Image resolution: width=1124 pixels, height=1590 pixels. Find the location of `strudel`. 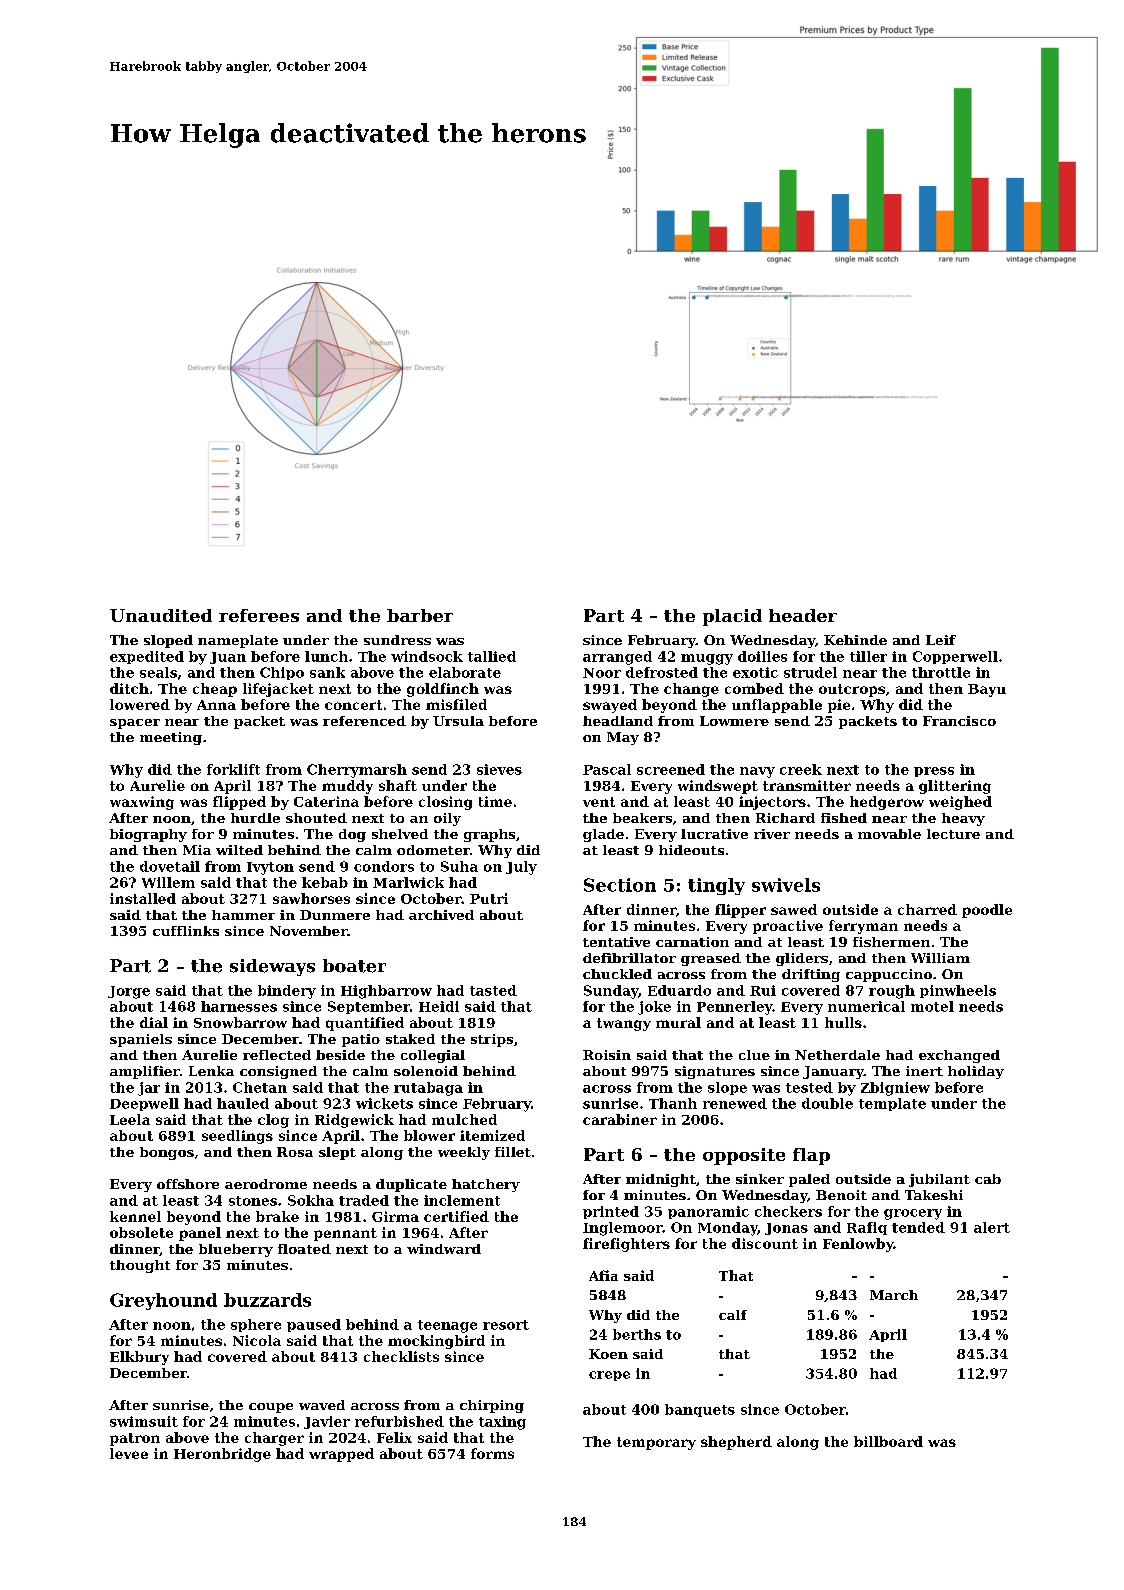

strudel is located at coordinates (810, 672).
